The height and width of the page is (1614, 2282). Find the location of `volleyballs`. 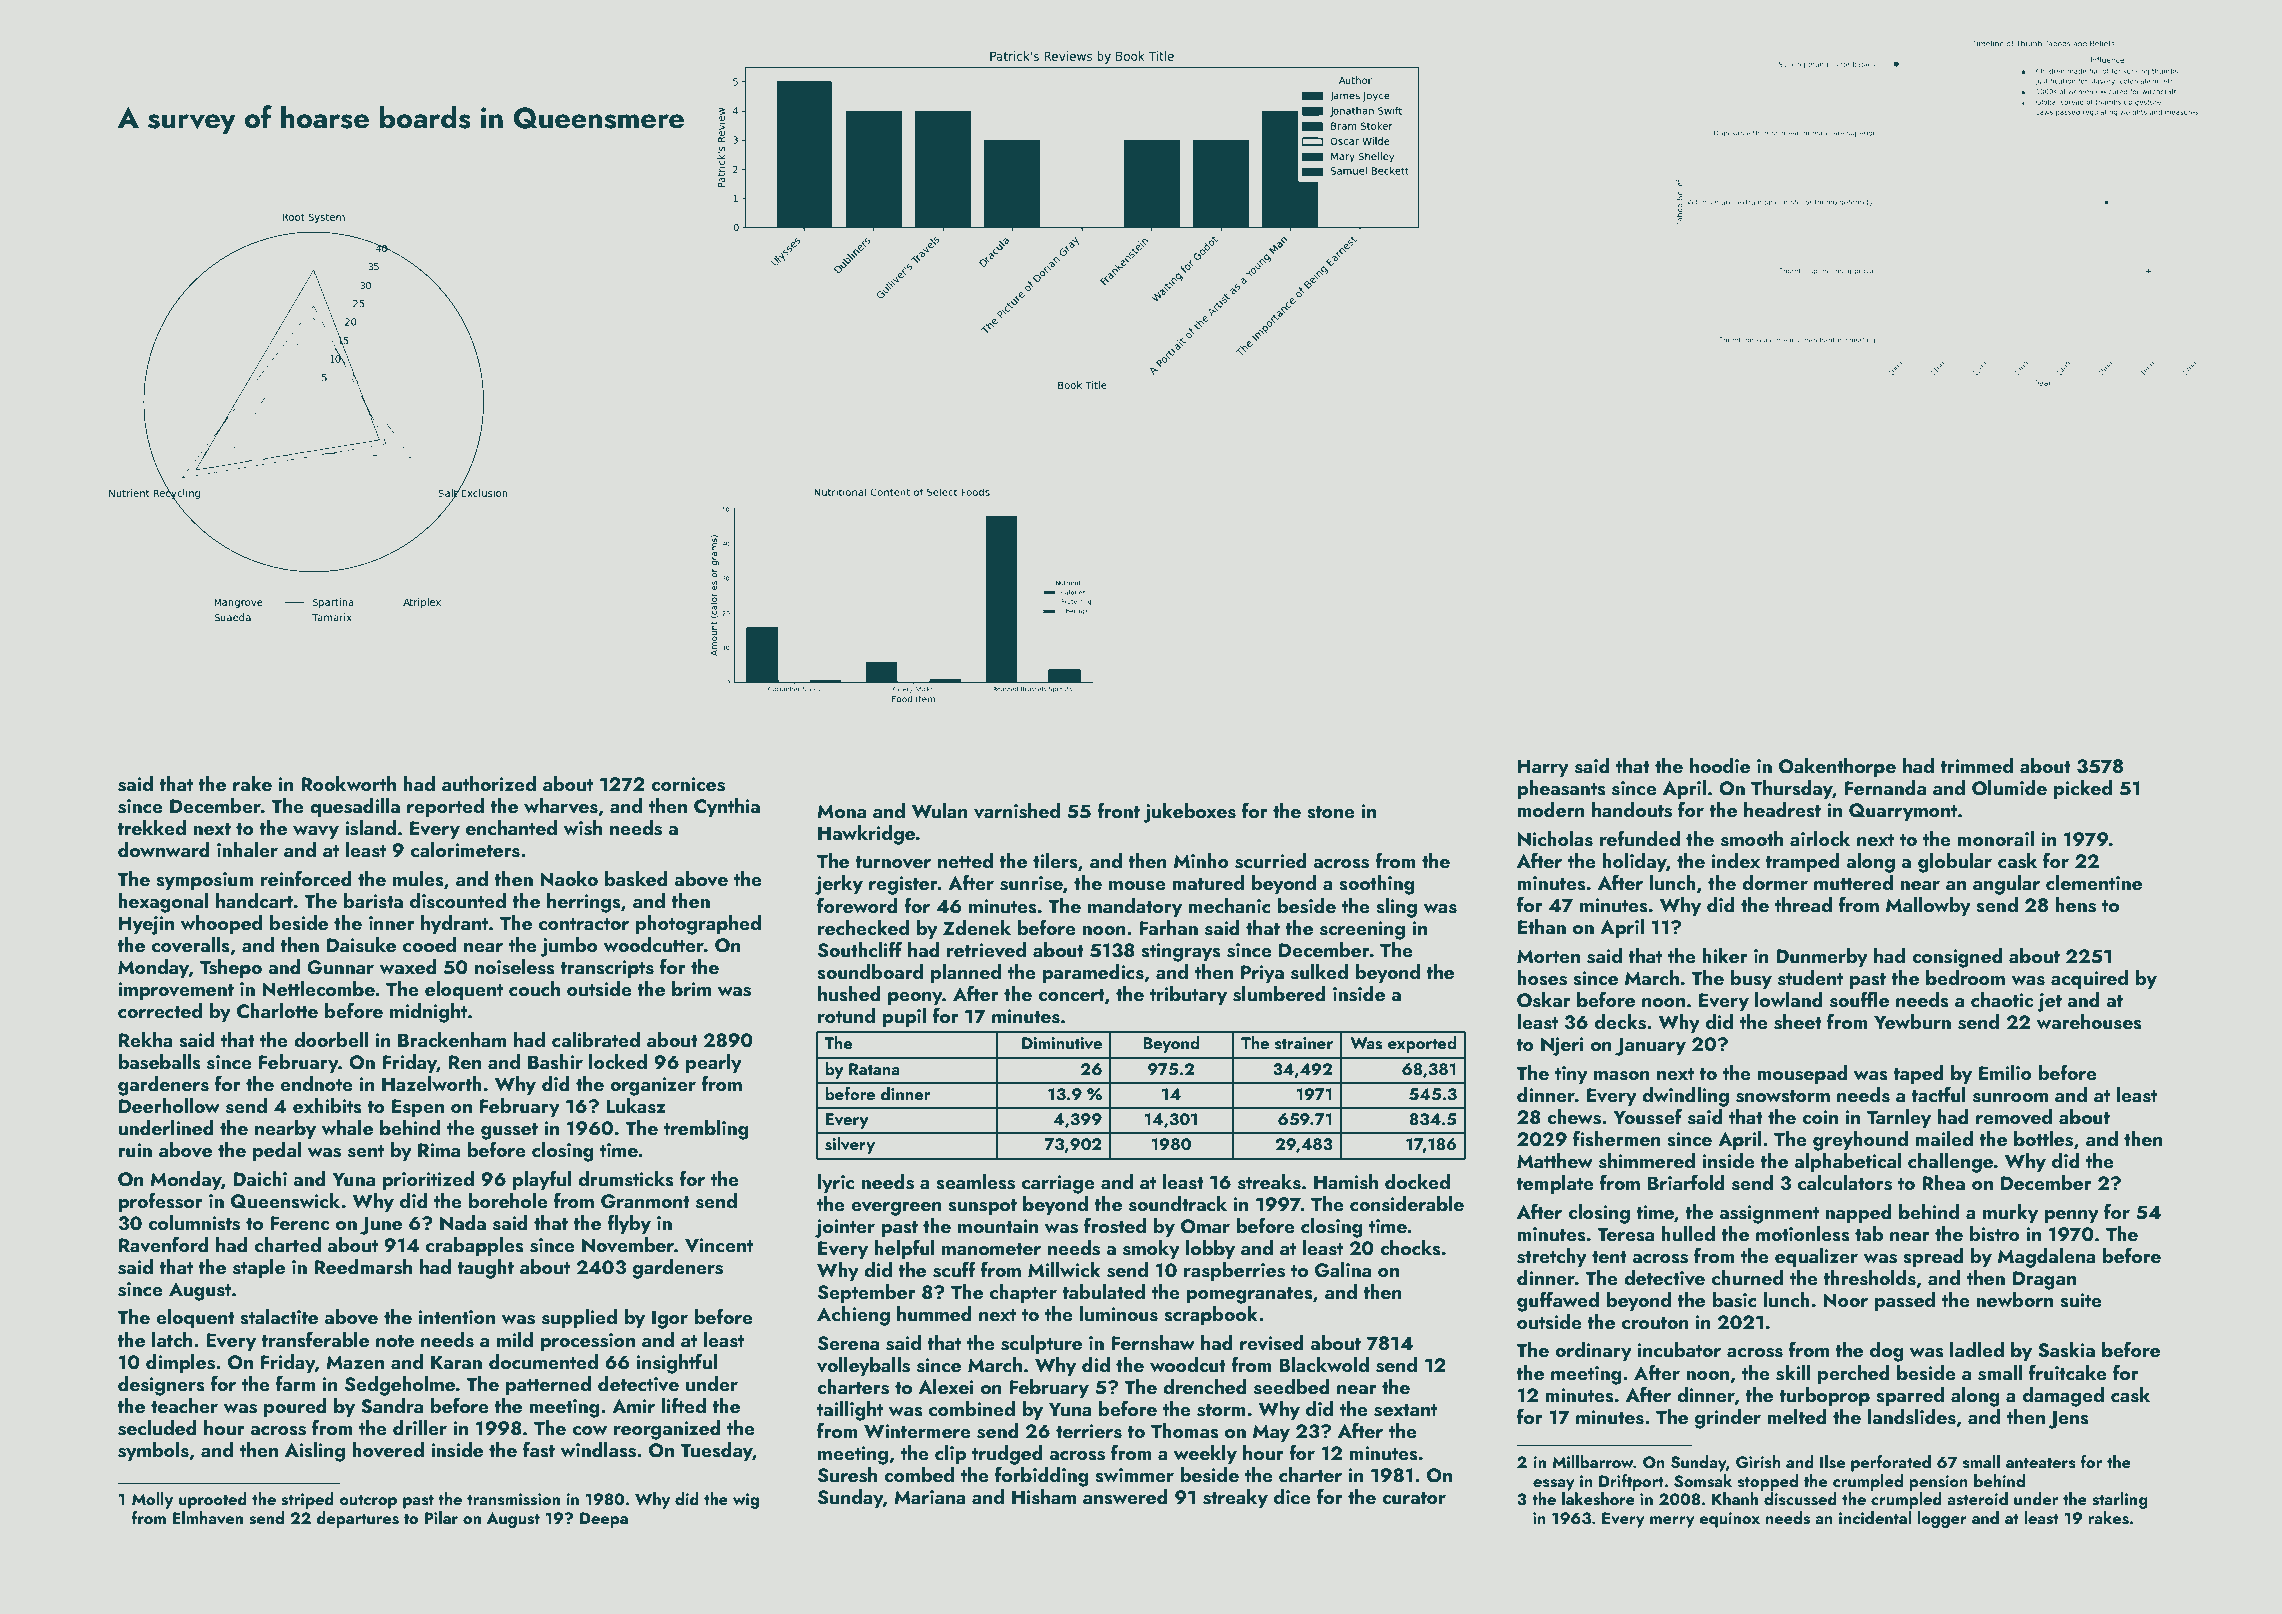

volleyballs is located at coordinates (863, 1367).
